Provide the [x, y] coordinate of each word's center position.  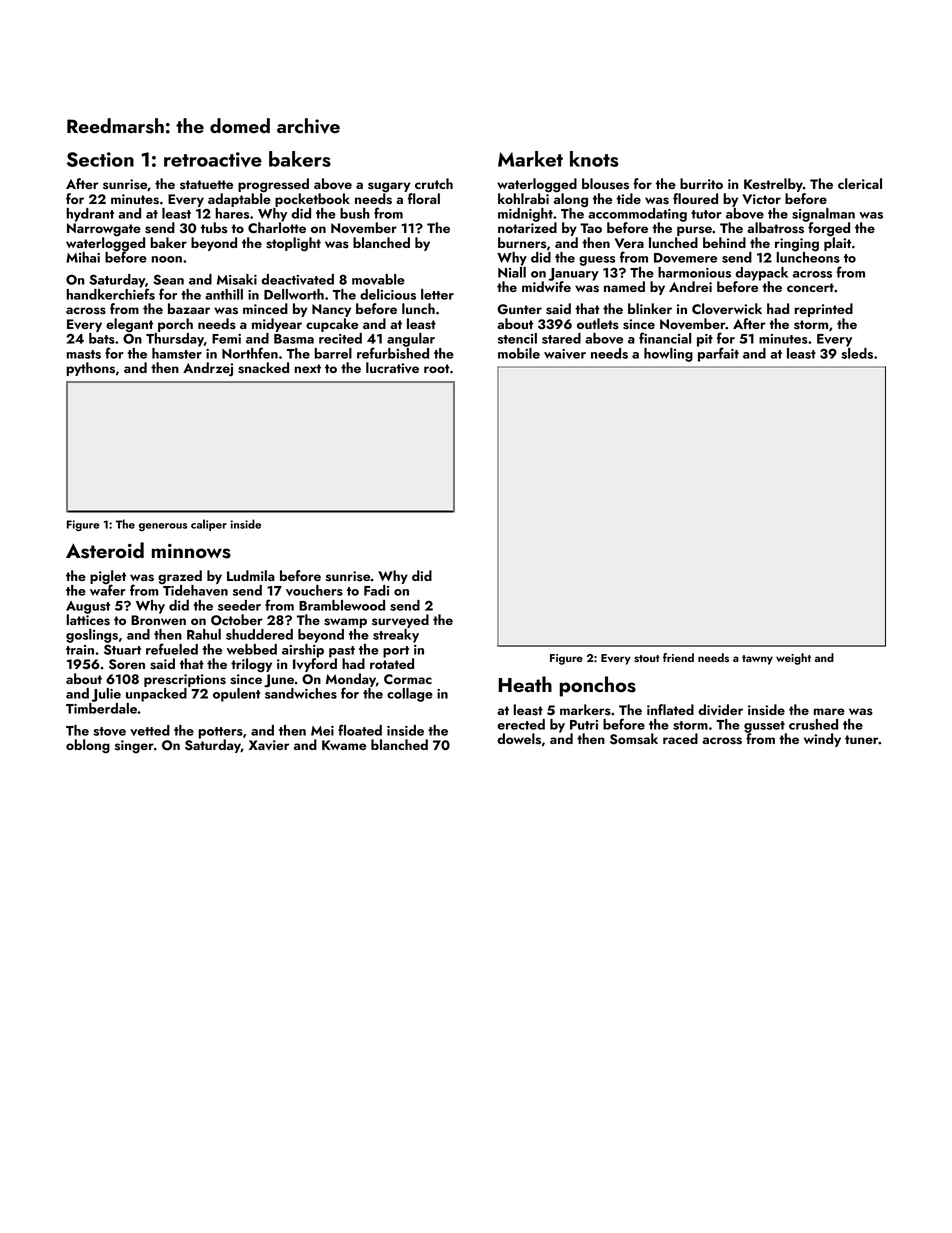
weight [793, 659]
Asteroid [105, 550]
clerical [860, 183]
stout [647, 659]
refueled [172, 649]
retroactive [213, 159]
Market [530, 159]
